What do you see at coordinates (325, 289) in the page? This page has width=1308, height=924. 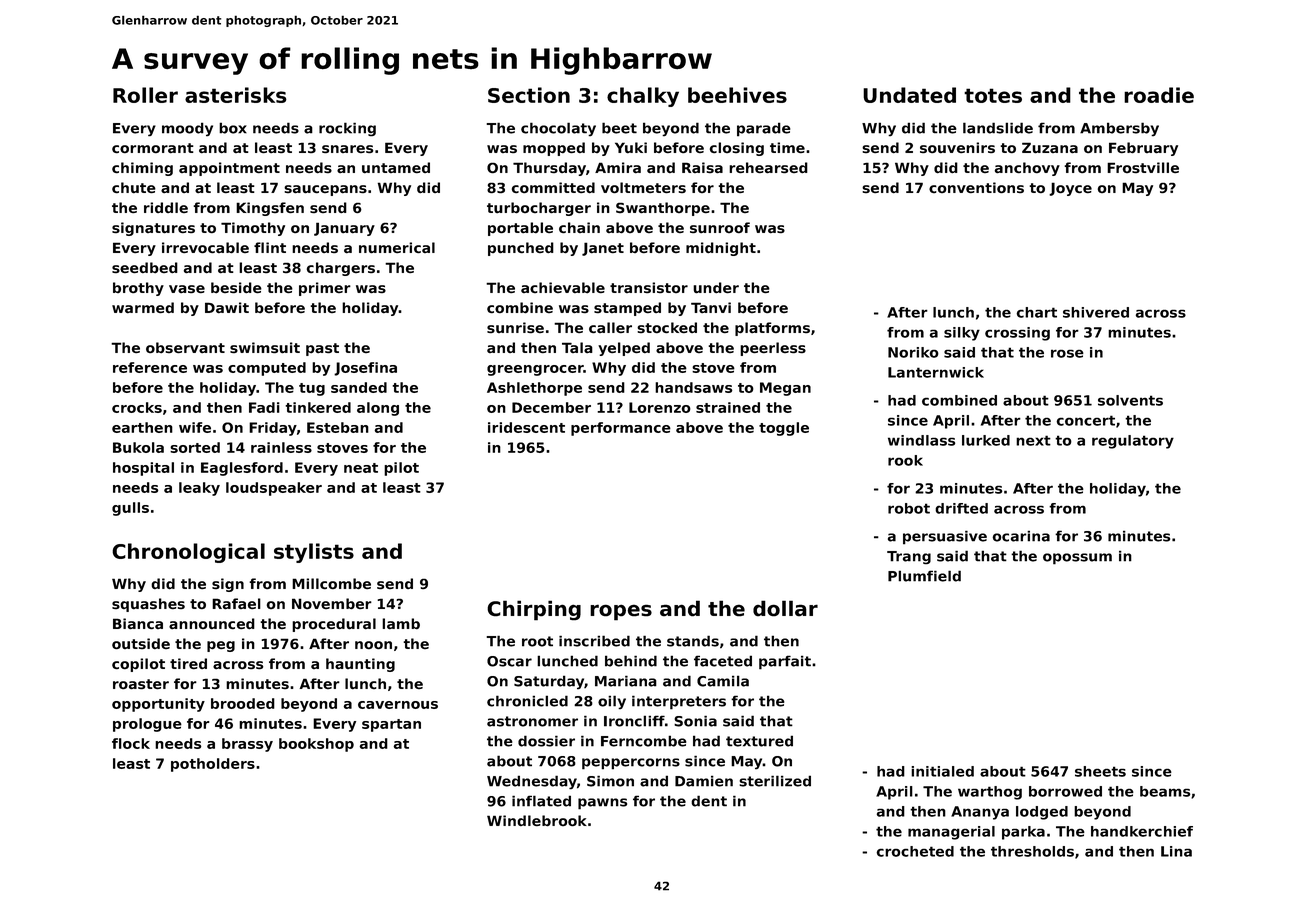 I see `primer` at bounding box center [325, 289].
